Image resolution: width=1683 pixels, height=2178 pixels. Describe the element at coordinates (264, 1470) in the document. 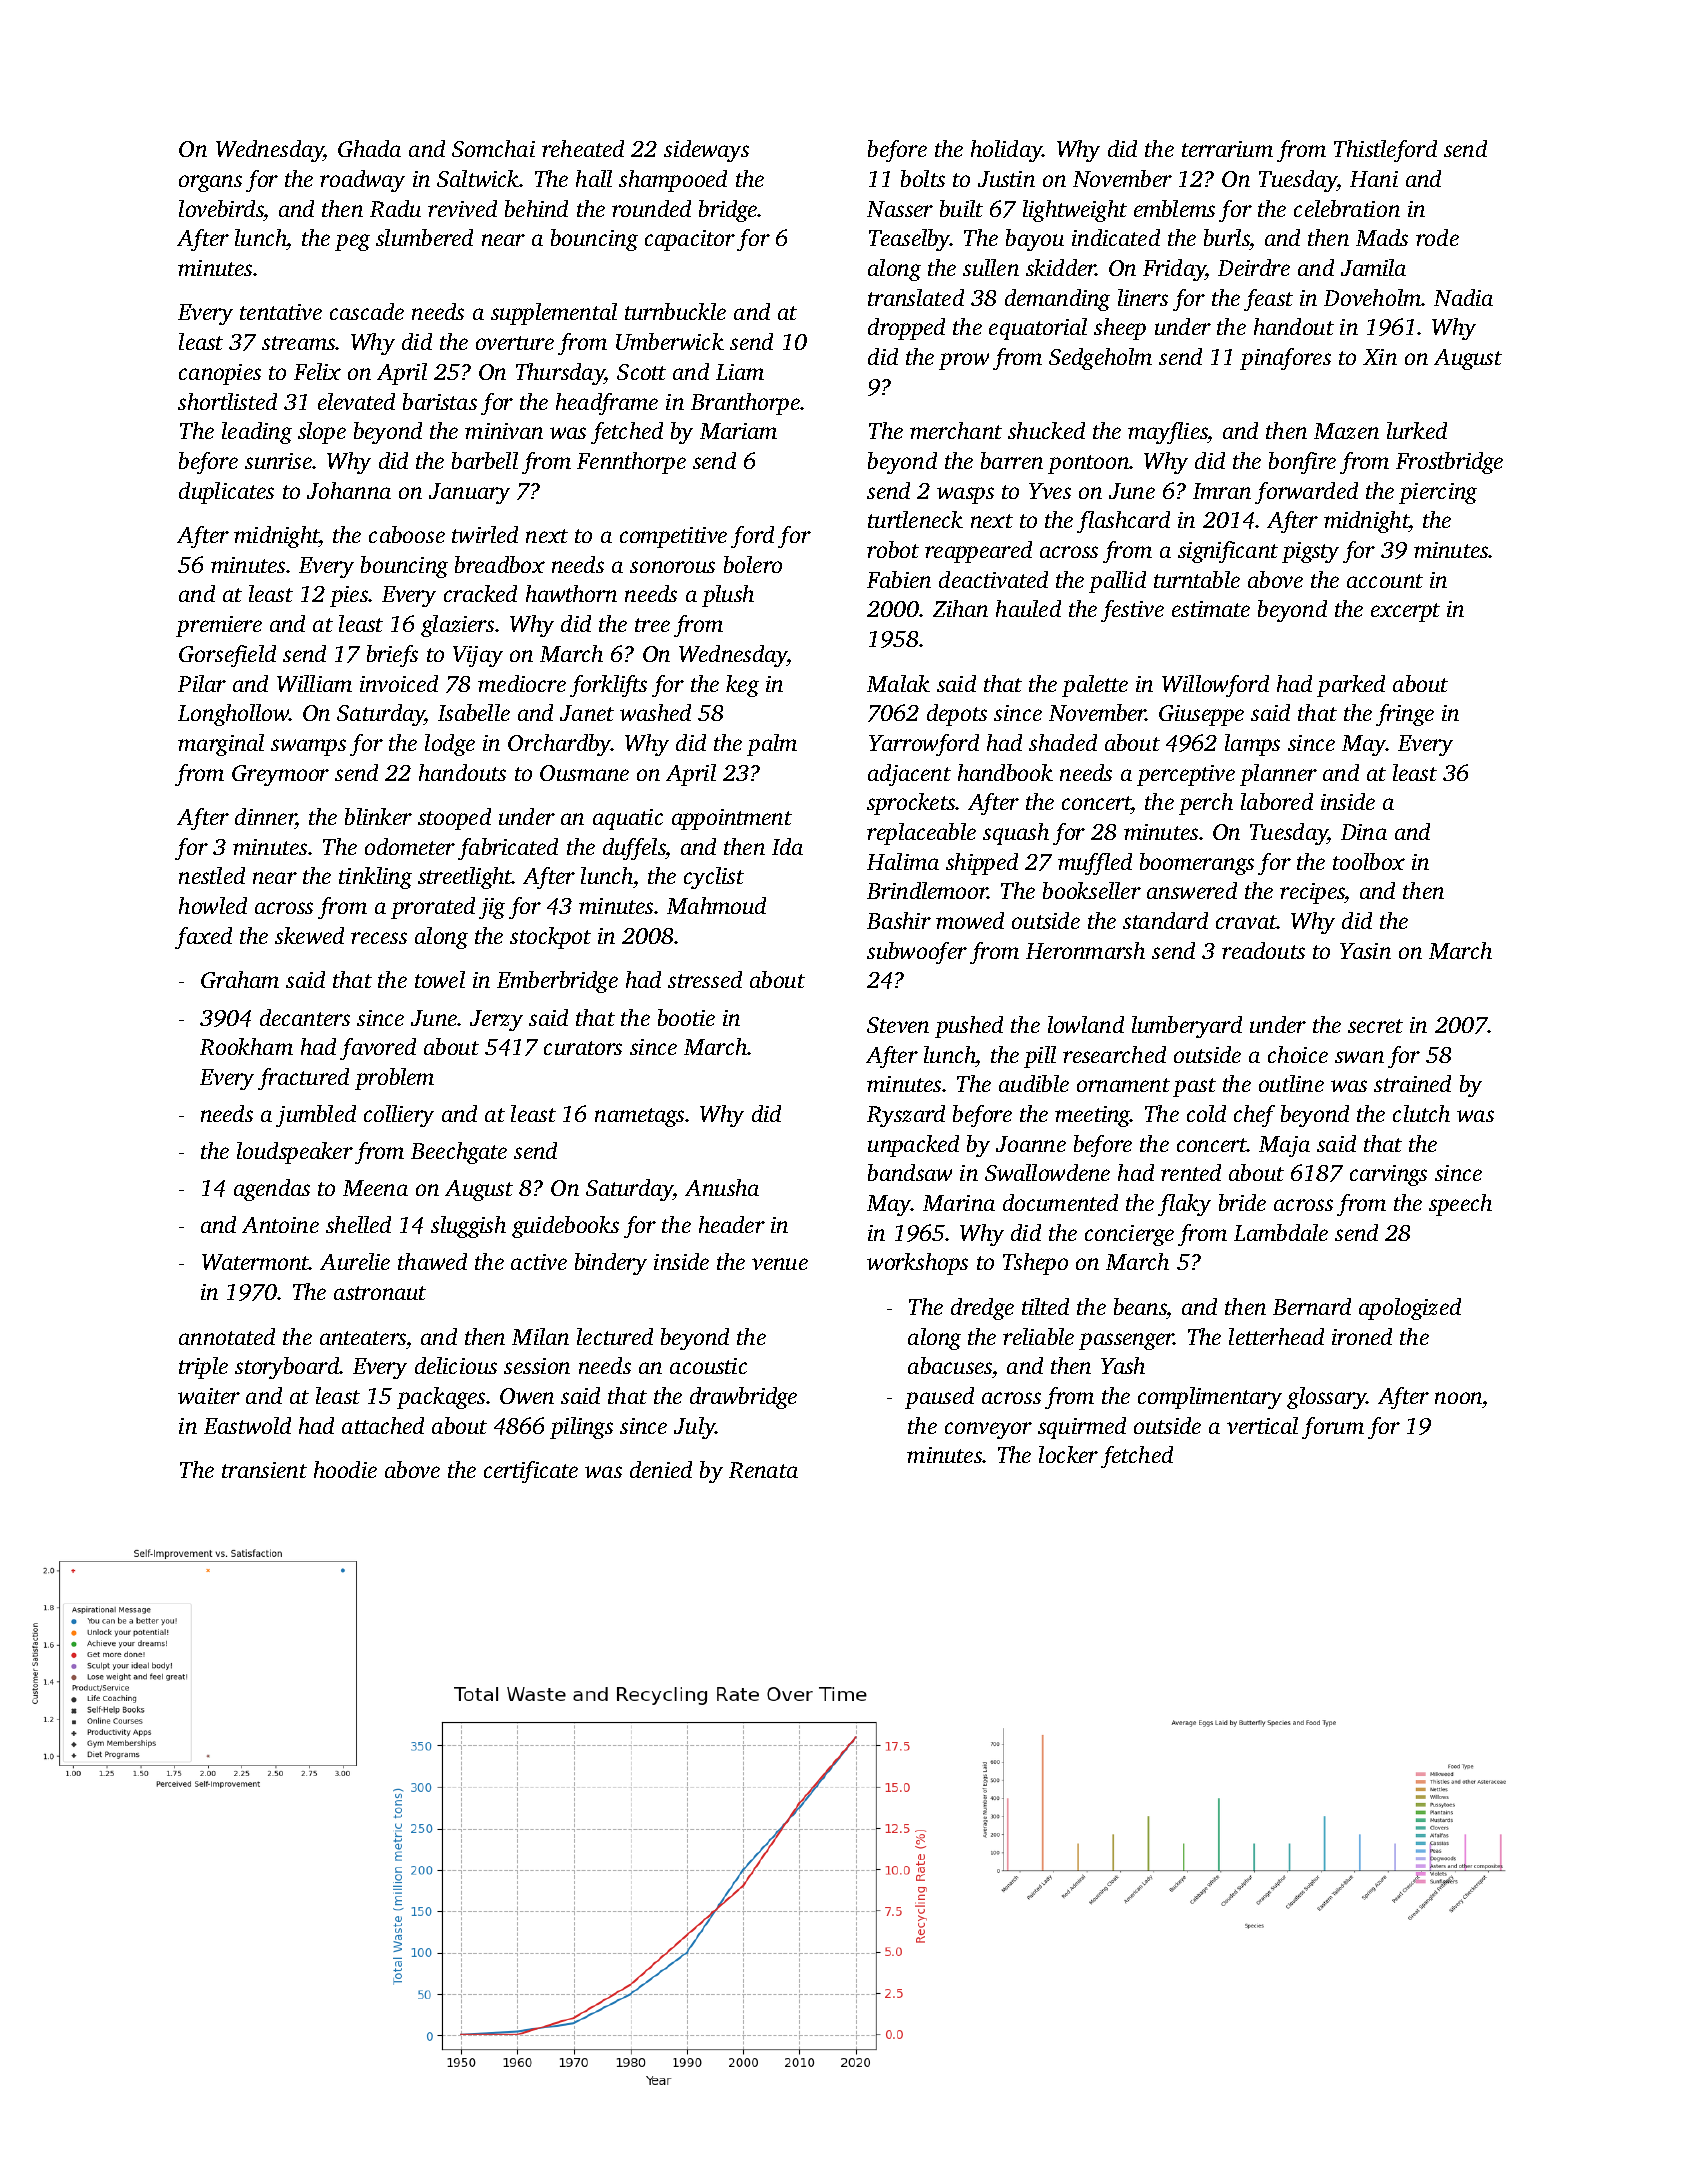

I see `transient` at that location.
